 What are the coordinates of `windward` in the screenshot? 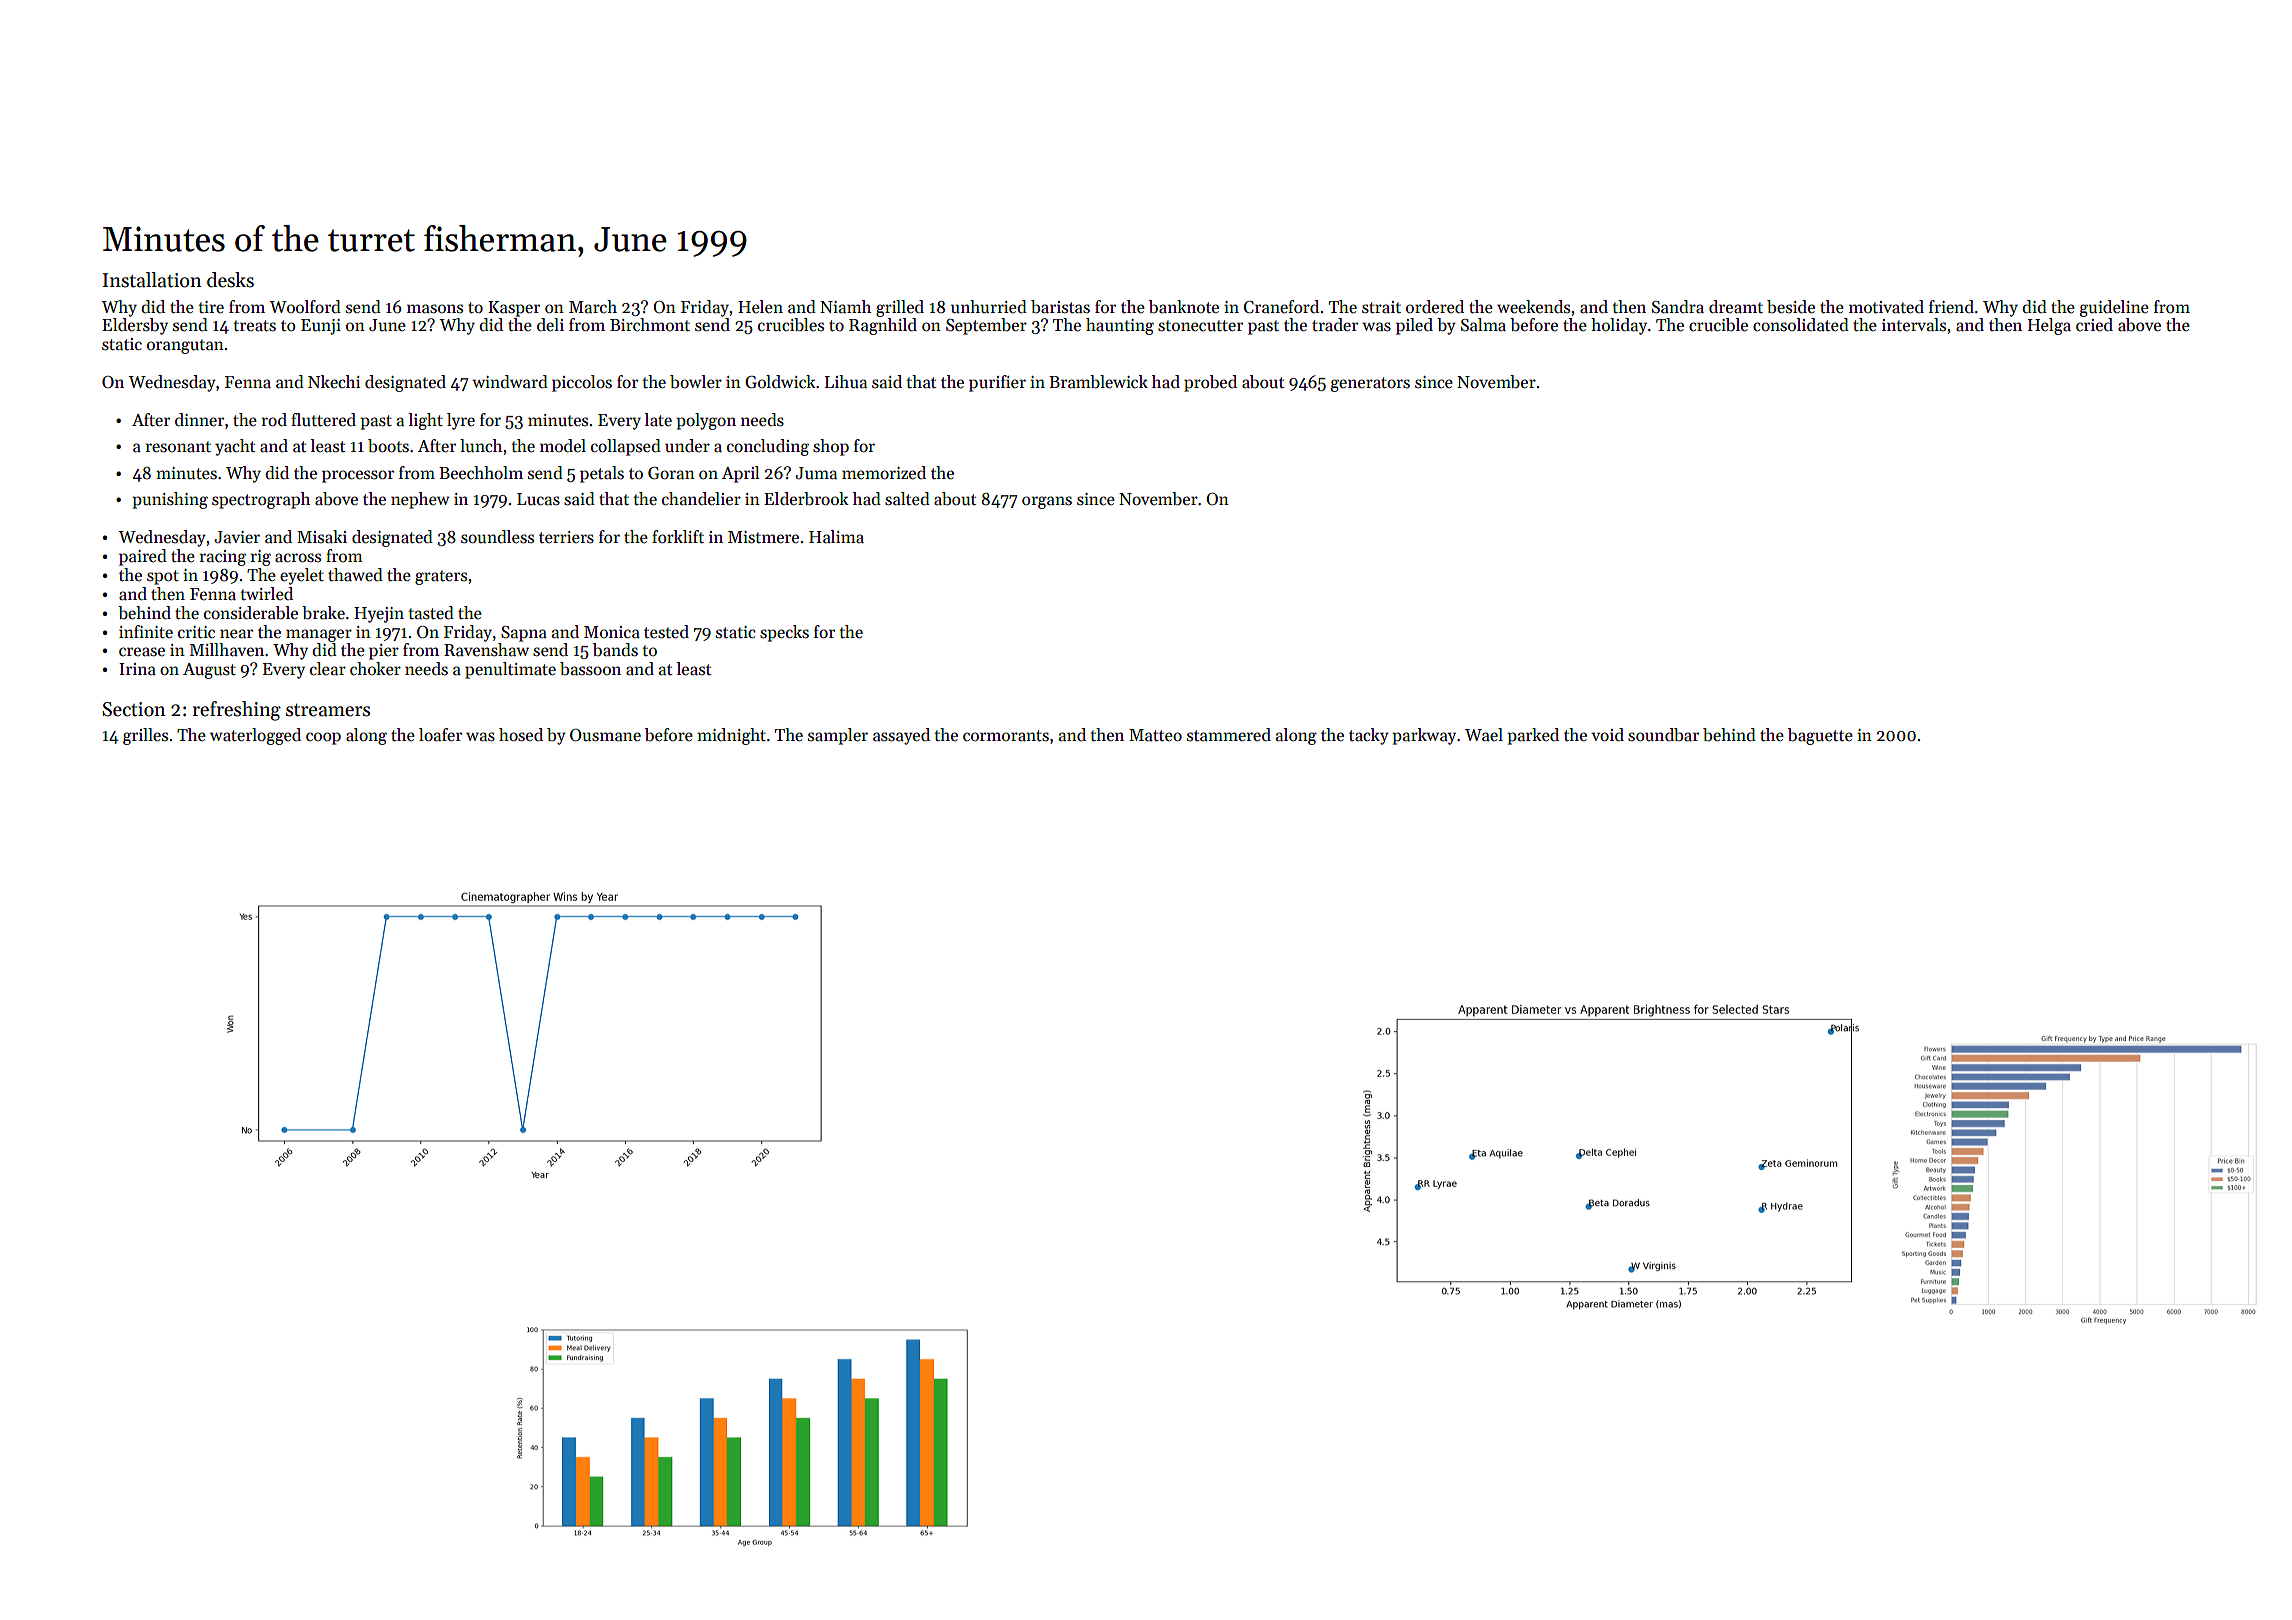 It's located at (510, 382).
